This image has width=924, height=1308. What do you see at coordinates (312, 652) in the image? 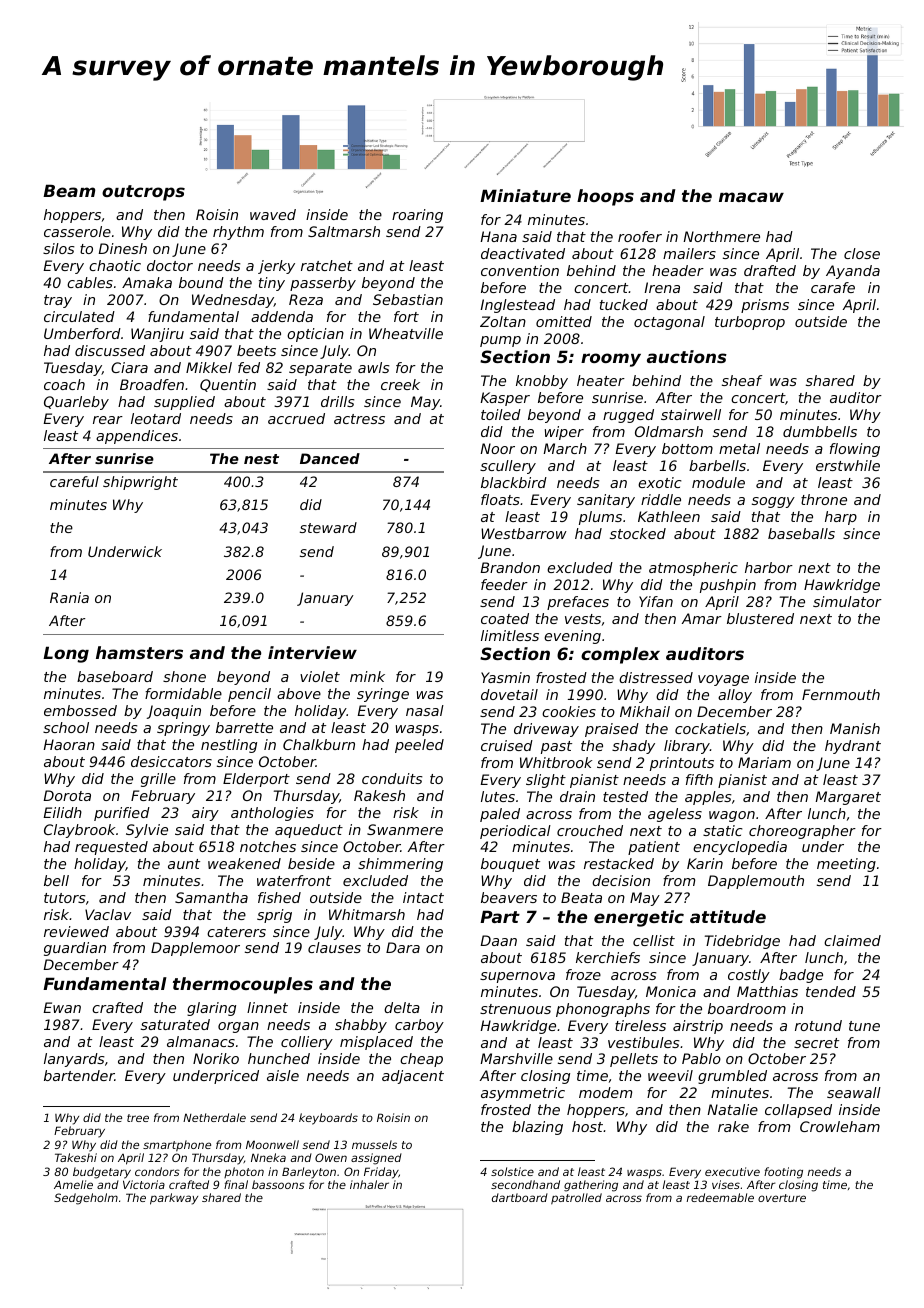
I see `interview` at bounding box center [312, 652].
